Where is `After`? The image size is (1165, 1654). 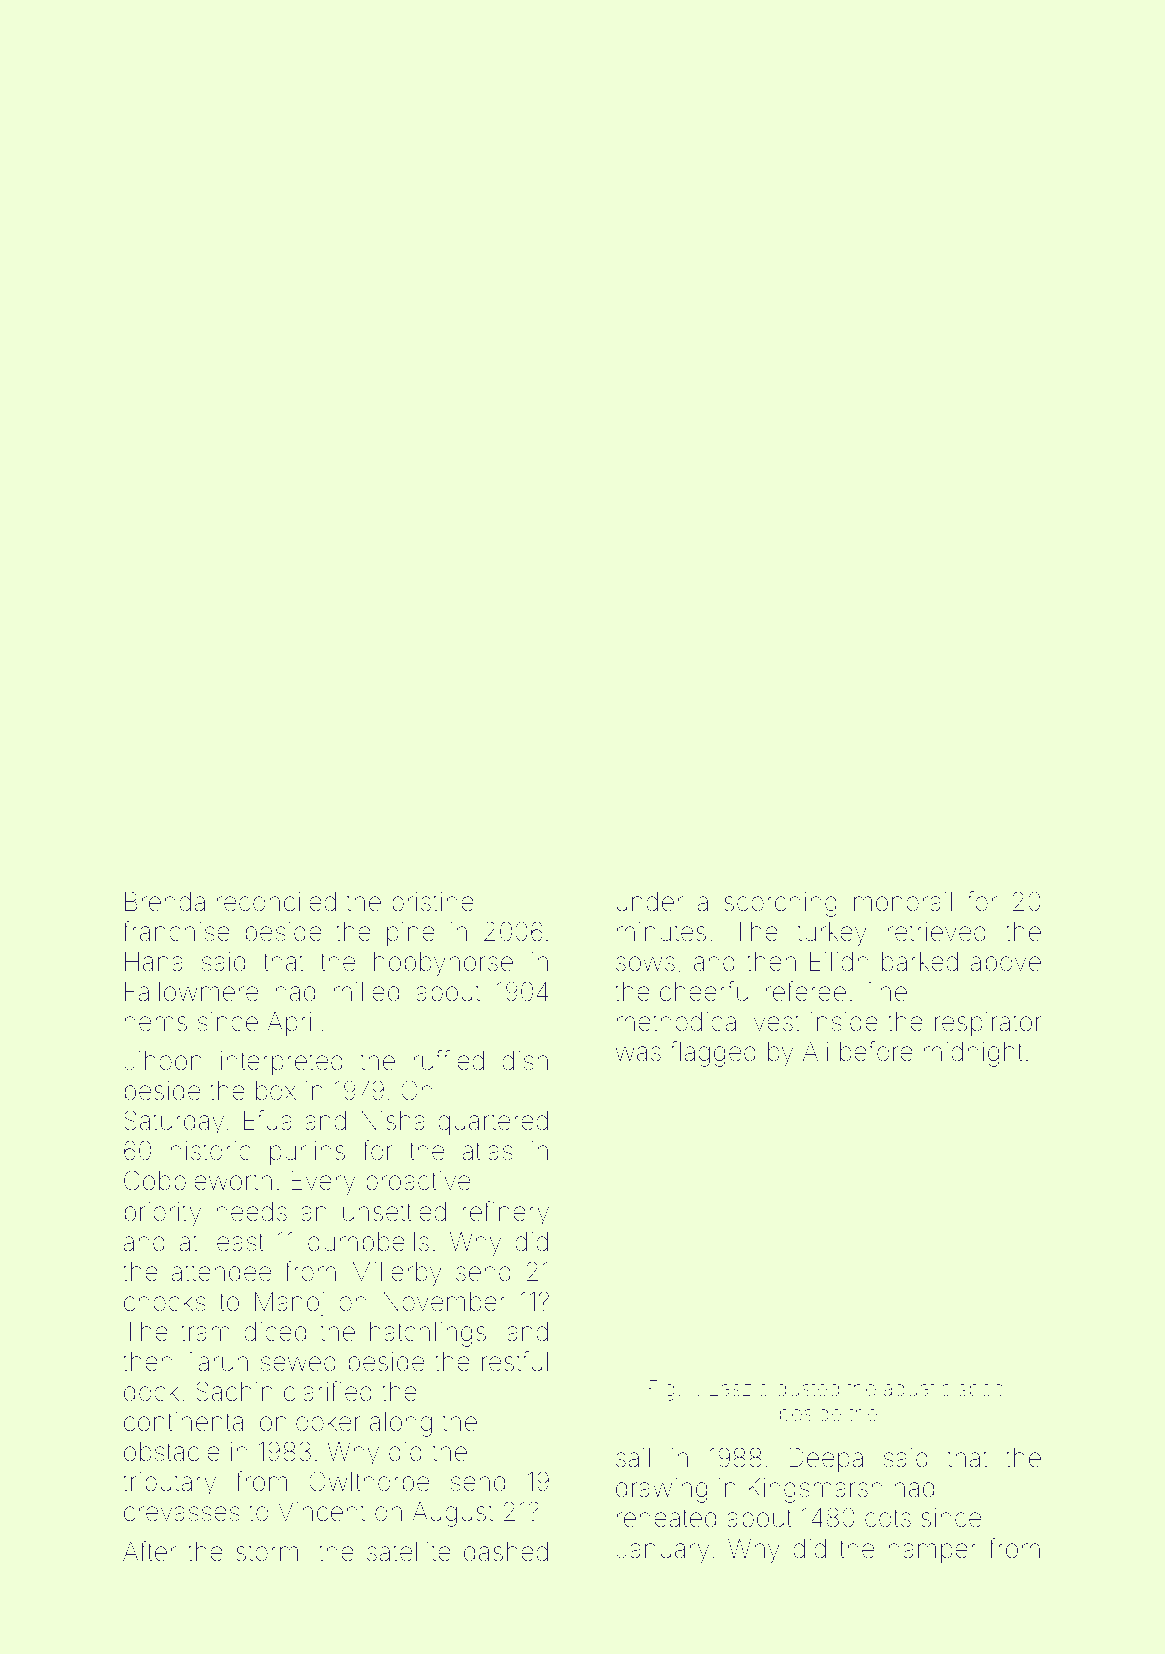 After is located at coordinates (149, 1551).
